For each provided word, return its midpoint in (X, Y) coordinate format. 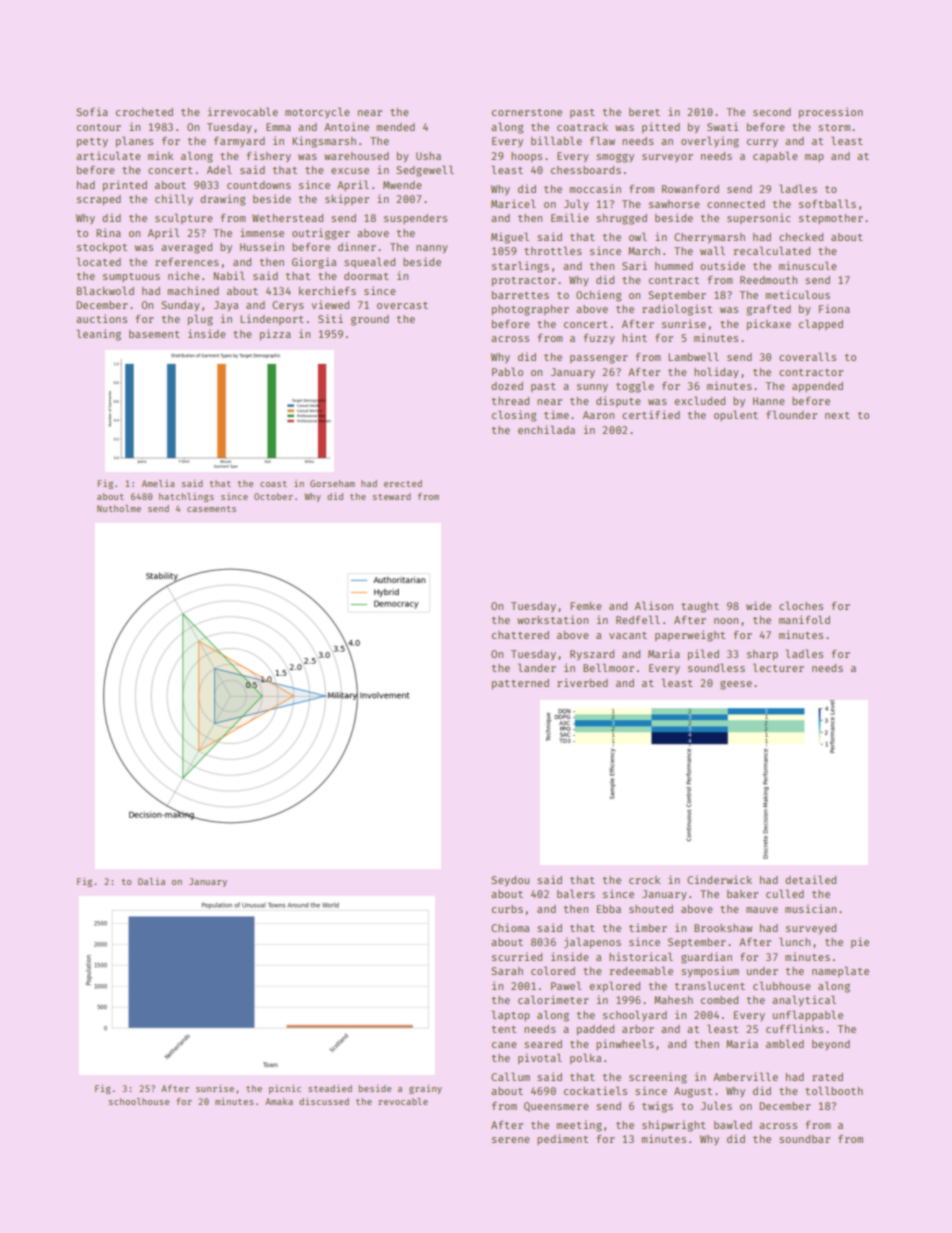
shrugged (621, 219)
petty (92, 142)
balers (576, 893)
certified (651, 414)
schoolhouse (139, 1101)
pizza (275, 334)
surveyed (811, 929)
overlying (710, 142)
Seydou (510, 881)
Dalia (151, 881)
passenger (599, 359)
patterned (520, 684)
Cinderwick (719, 879)
